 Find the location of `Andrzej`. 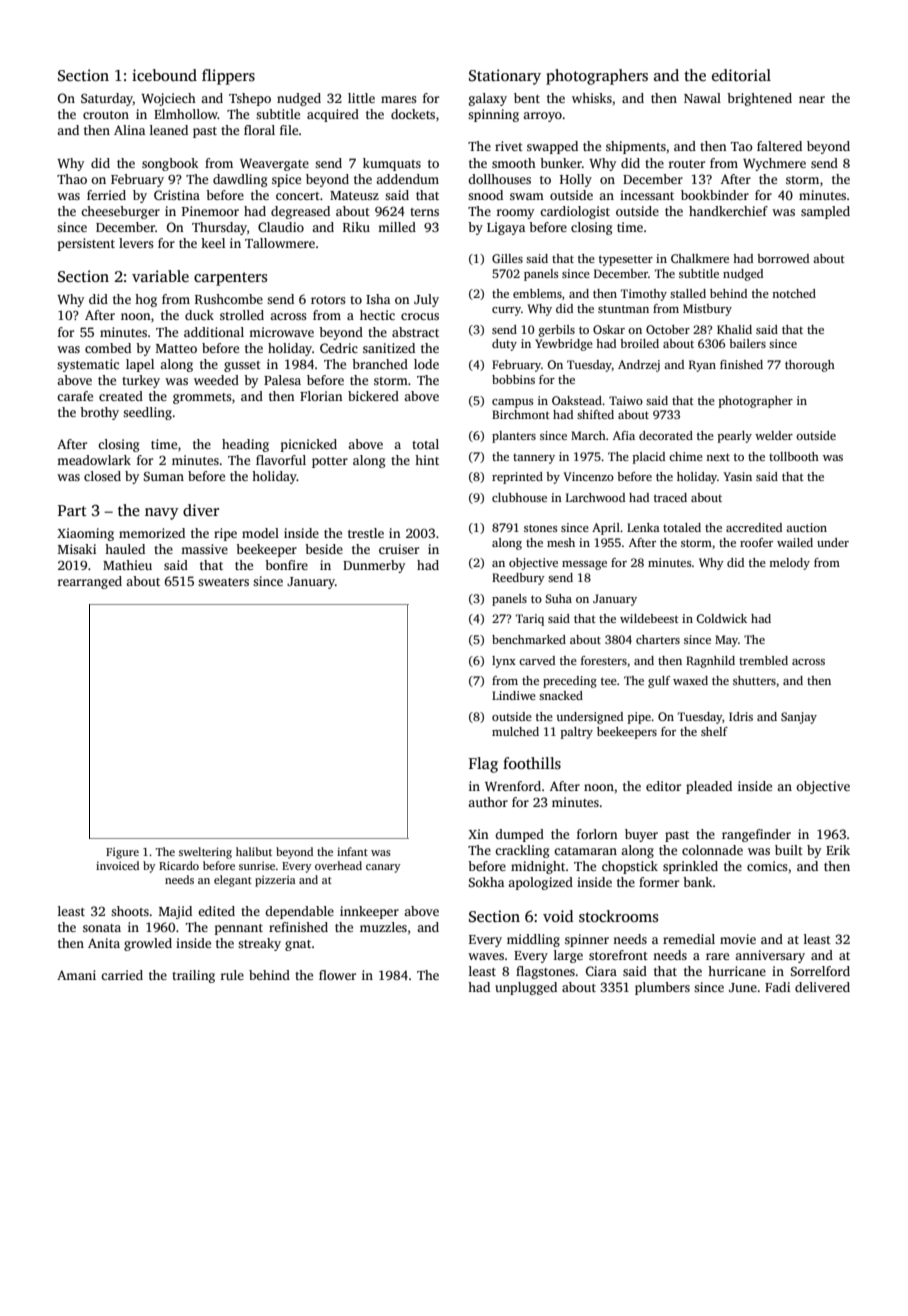

Andrzej is located at coordinates (639, 366).
